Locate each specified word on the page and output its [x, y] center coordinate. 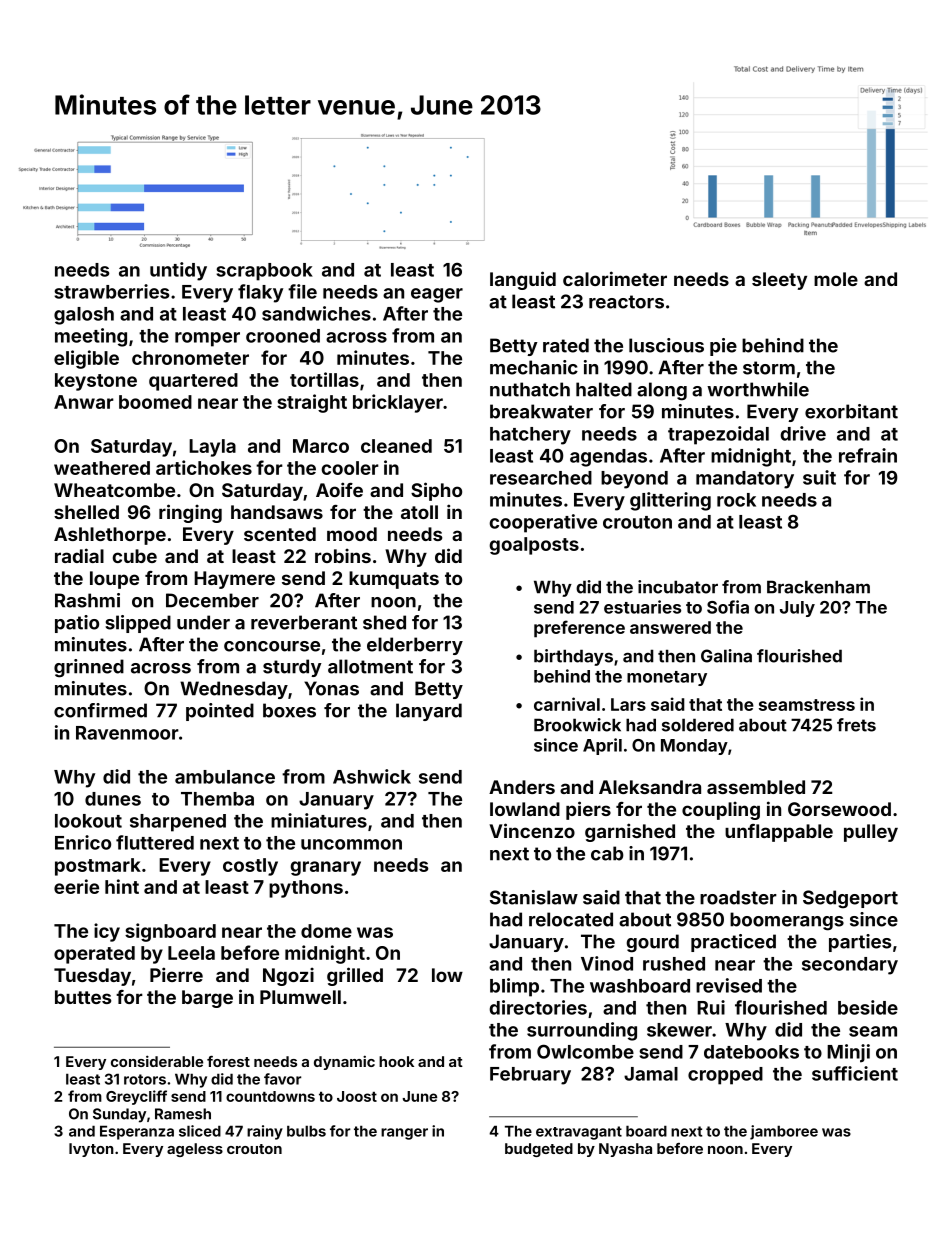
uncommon [351, 844]
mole [836, 279]
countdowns [270, 1096]
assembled [756, 787]
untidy [178, 271]
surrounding [582, 1031]
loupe [114, 580]
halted [604, 389]
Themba [217, 799]
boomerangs [787, 921]
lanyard [429, 712]
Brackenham [818, 587]
